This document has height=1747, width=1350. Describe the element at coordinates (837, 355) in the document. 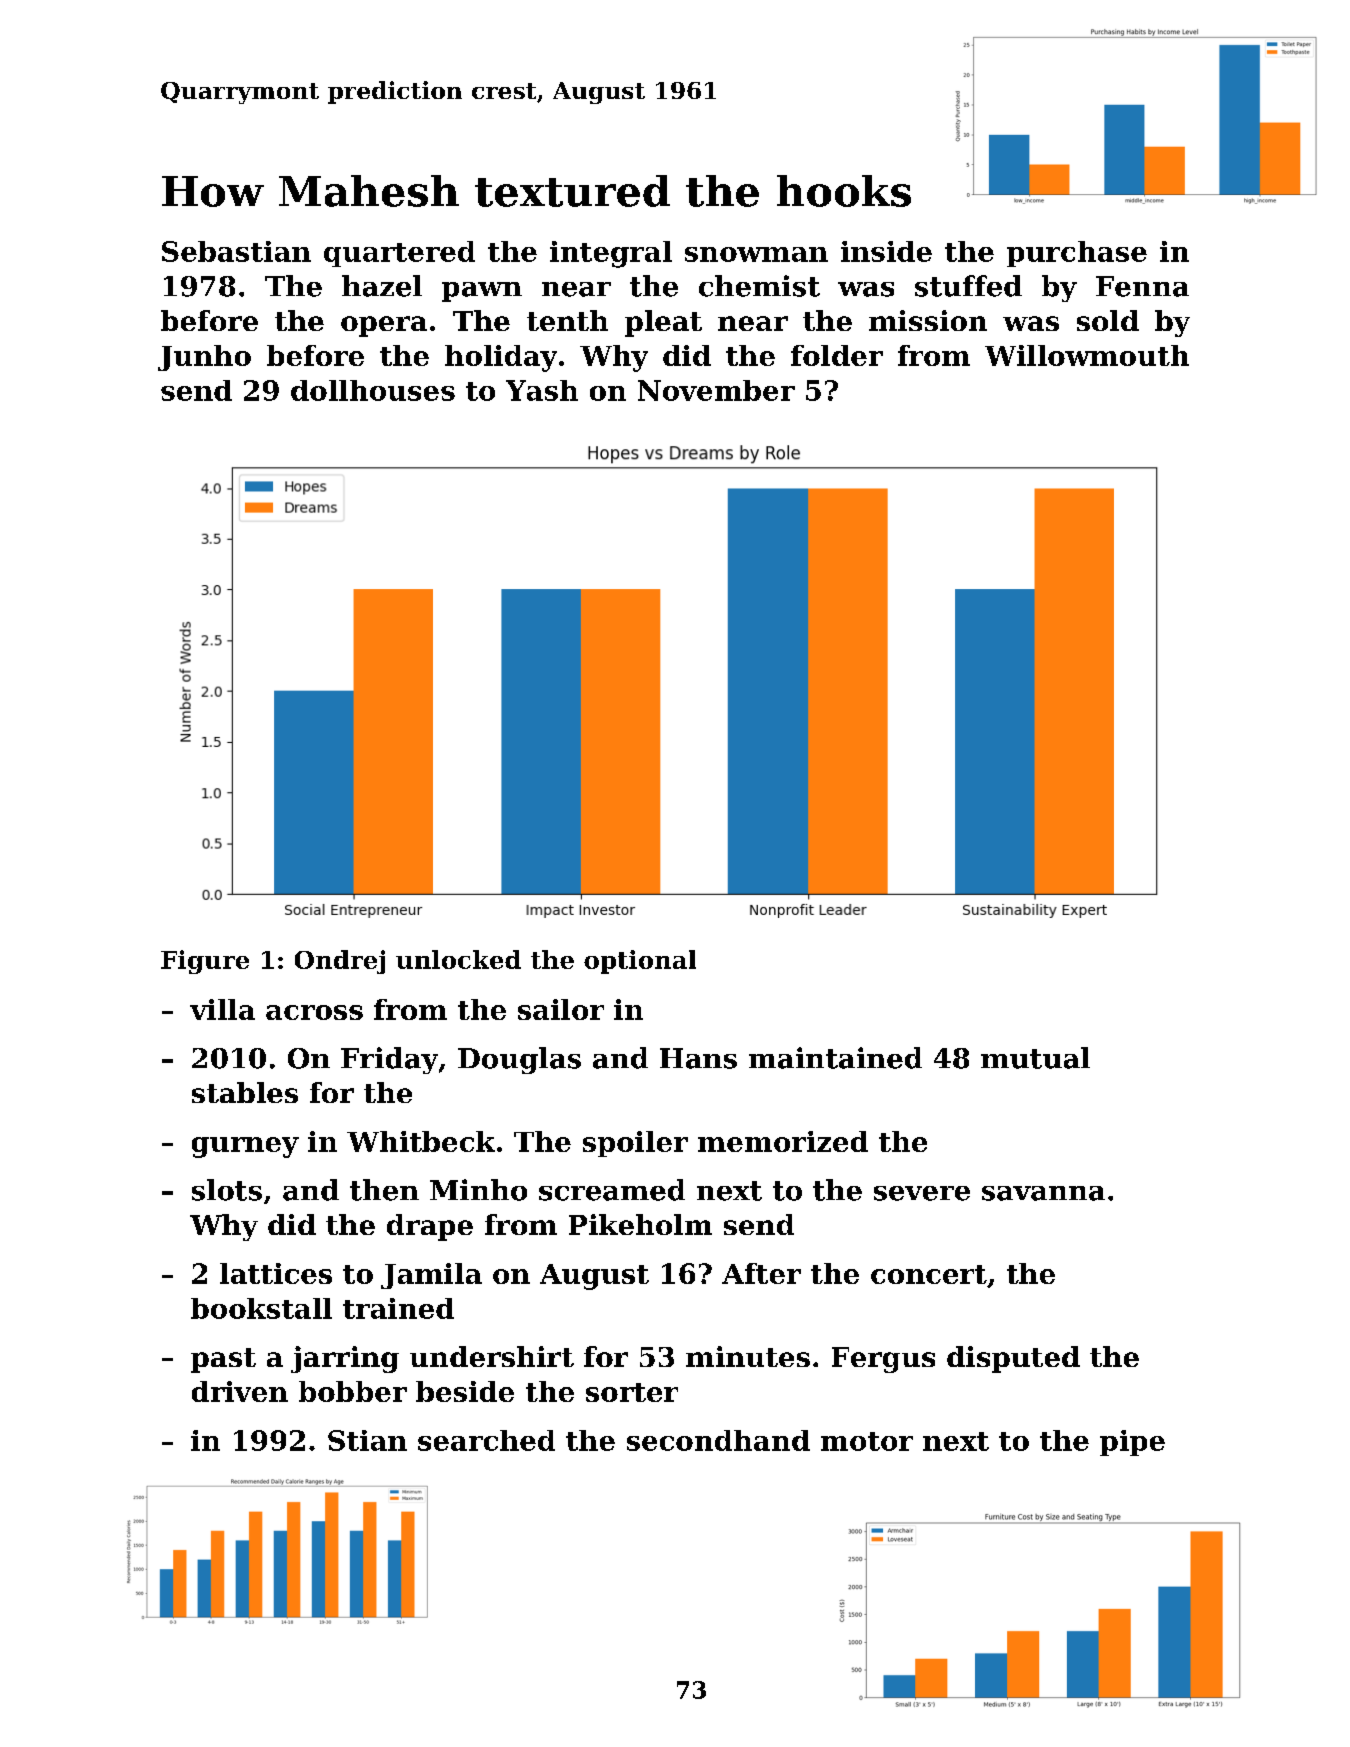

I see `folder` at that location.
